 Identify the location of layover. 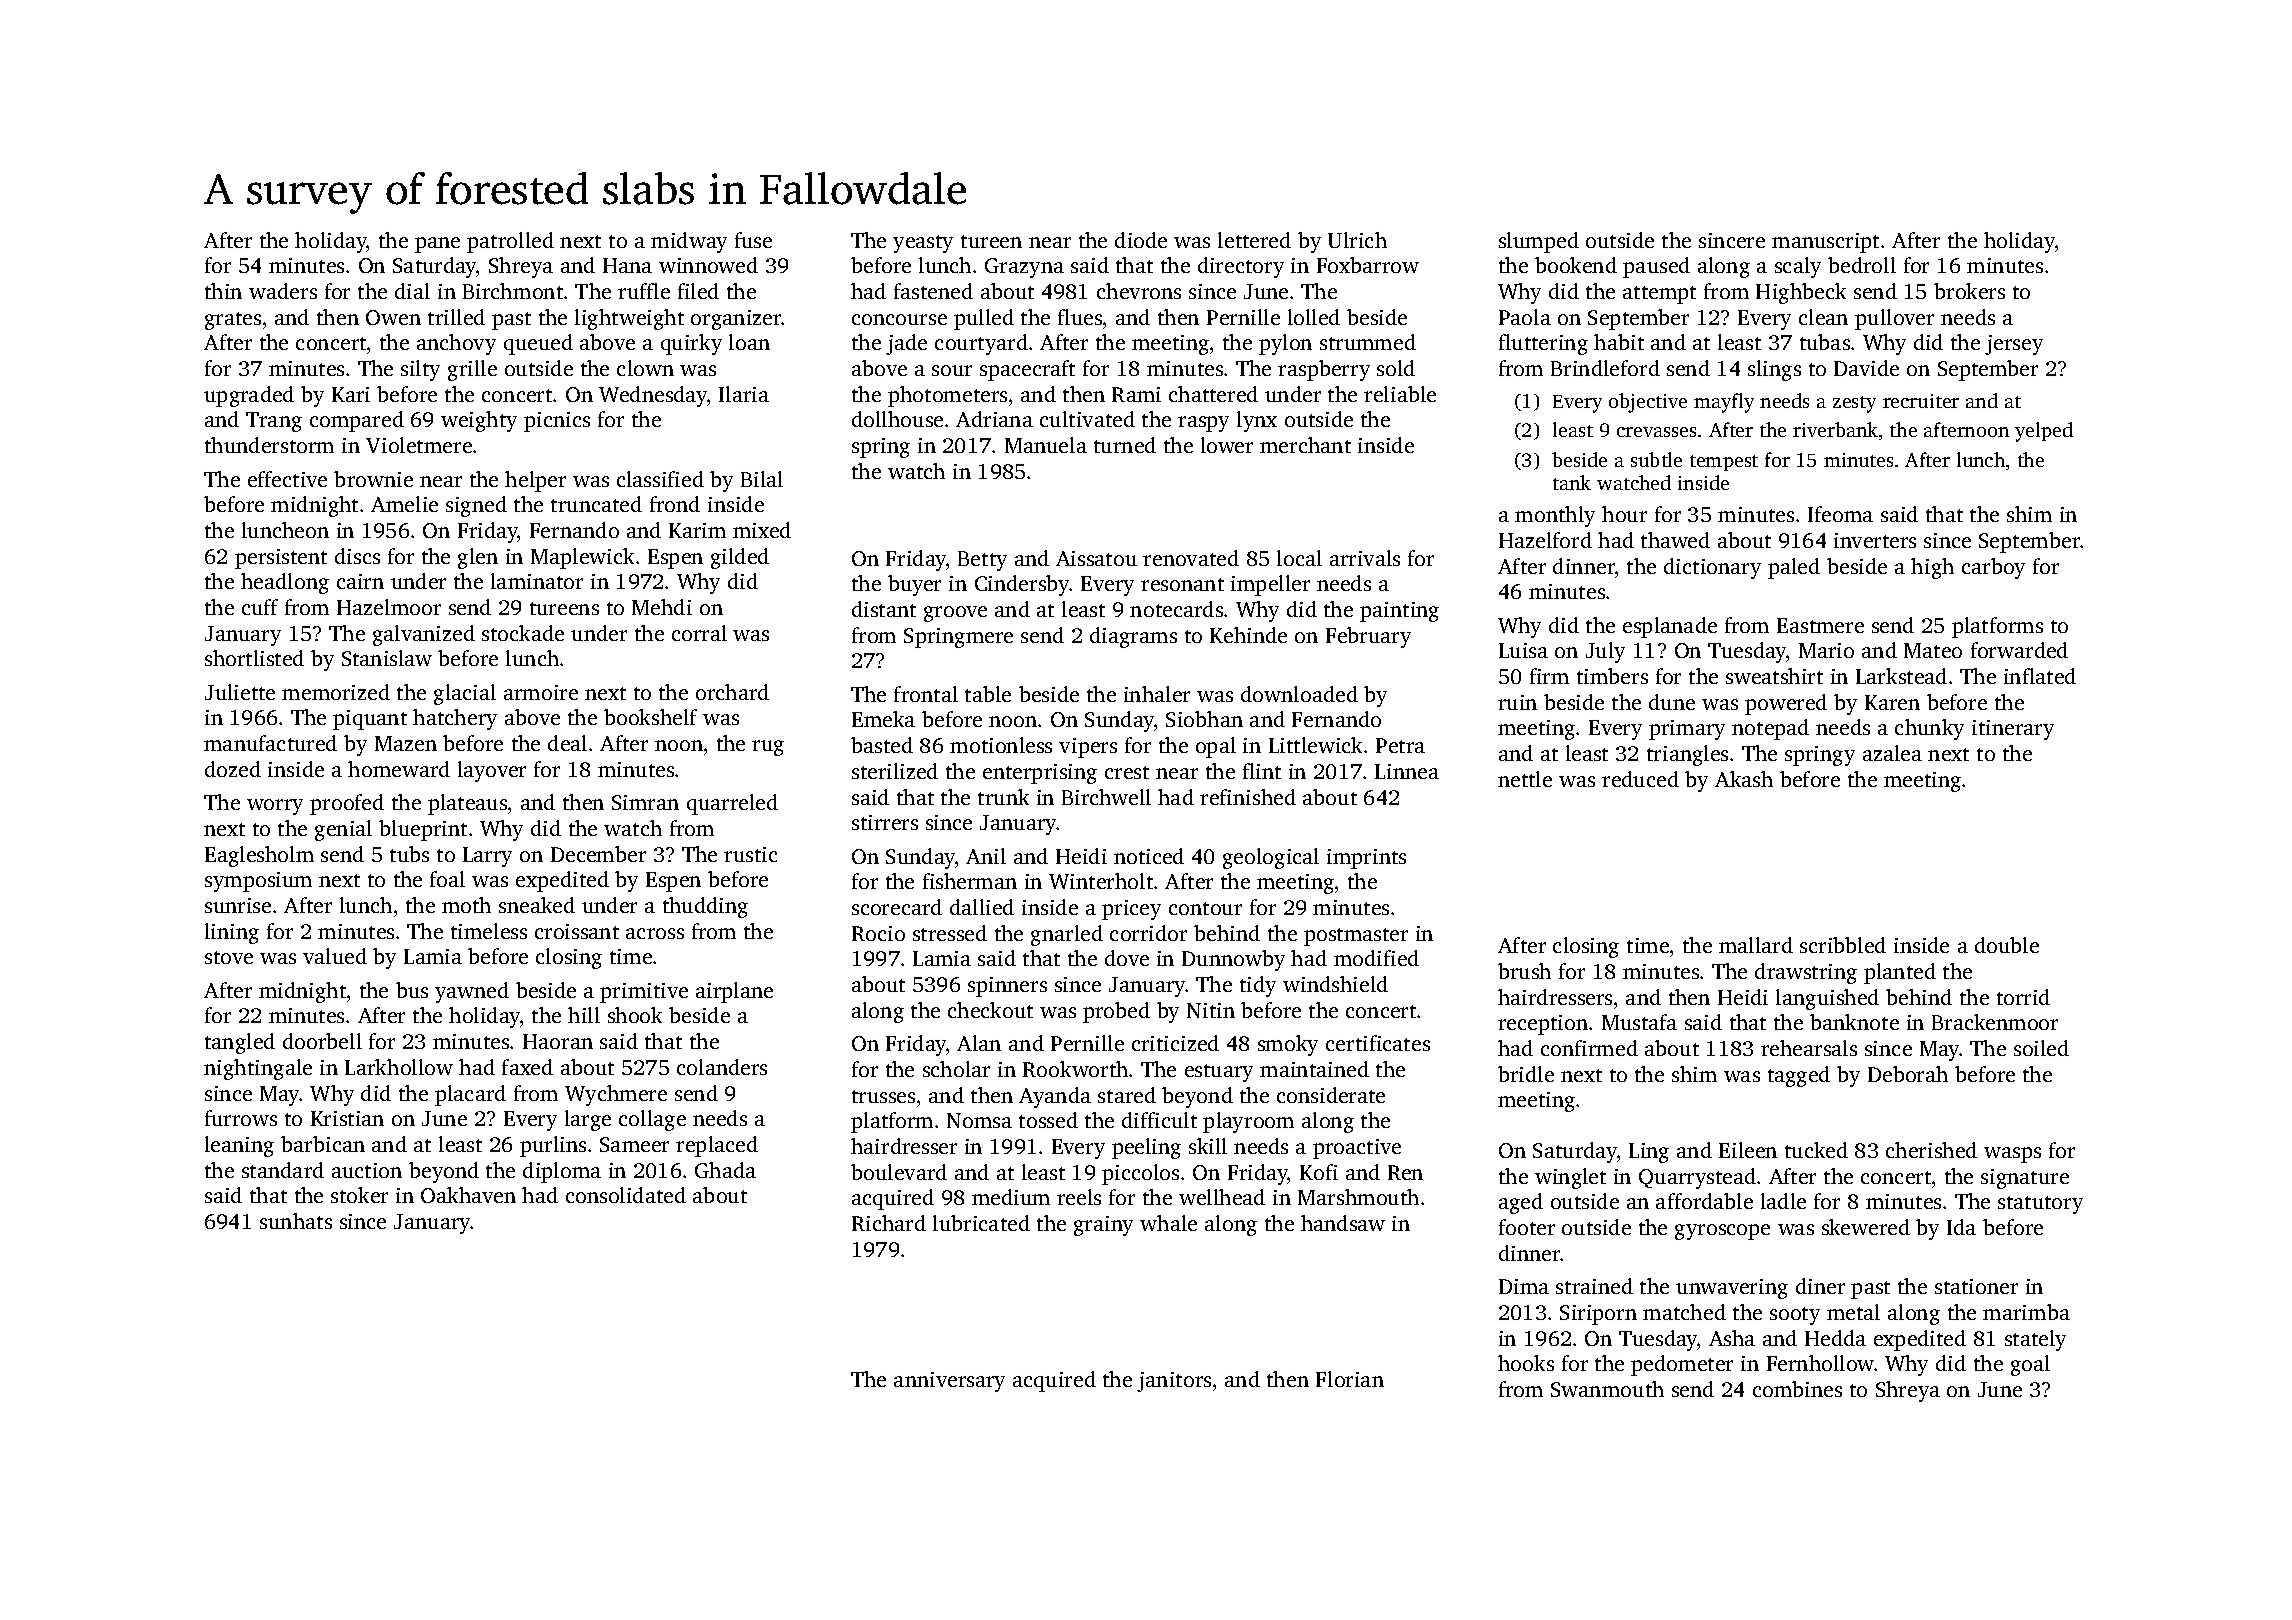
(492, 771).
